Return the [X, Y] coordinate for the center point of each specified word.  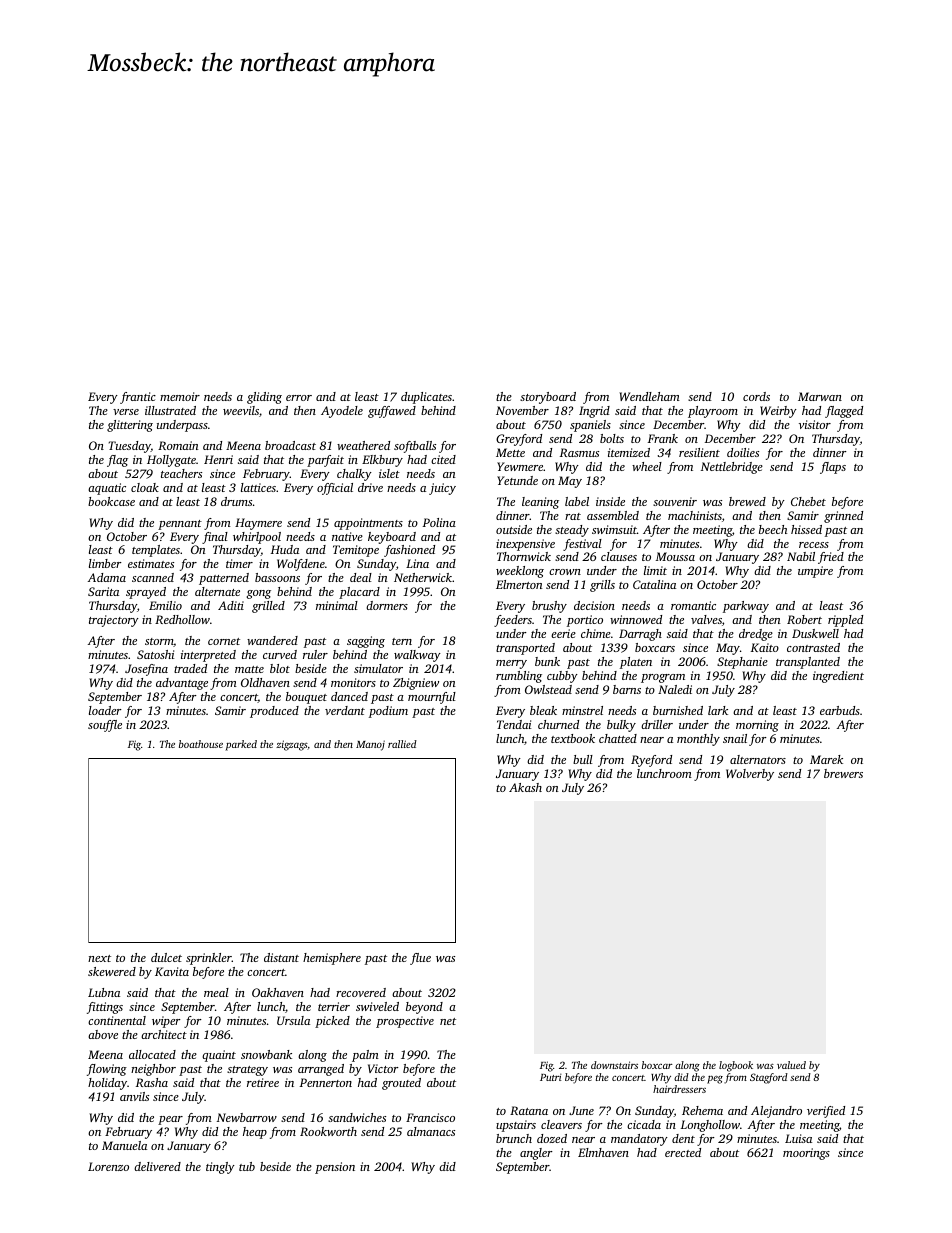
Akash [525, 787]
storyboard [548, 398]
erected [683, 1152]
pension [335, 1168]
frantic [138, 398]
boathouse [201, 744]
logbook [736, 1066]
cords [756, 396]
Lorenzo [108, 1166]
